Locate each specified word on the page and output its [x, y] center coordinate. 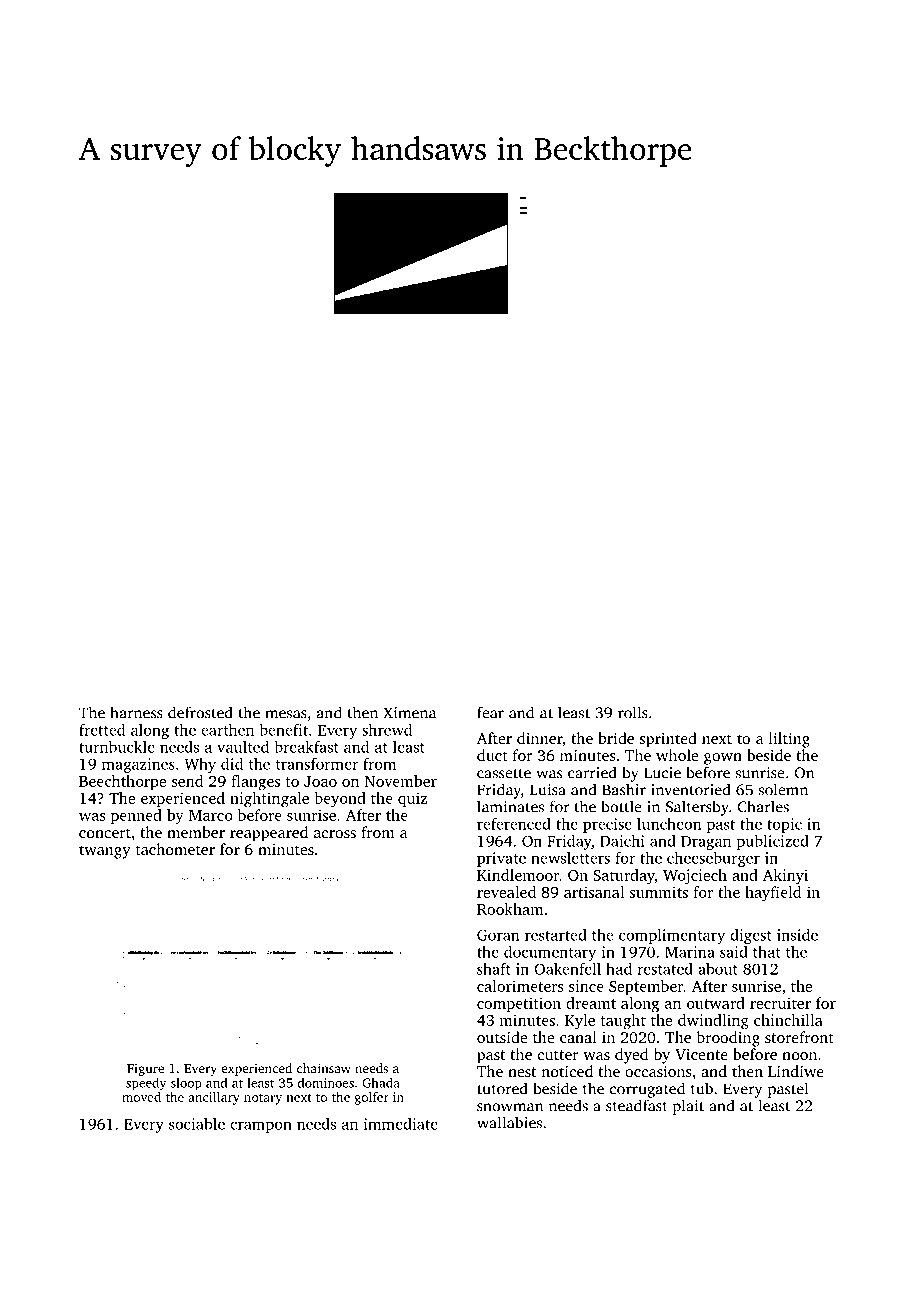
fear [490, 712]
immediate [401, 1124]
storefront [799, 1037]
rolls [633, 712]
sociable [197, 1124]
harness [136, 712]
